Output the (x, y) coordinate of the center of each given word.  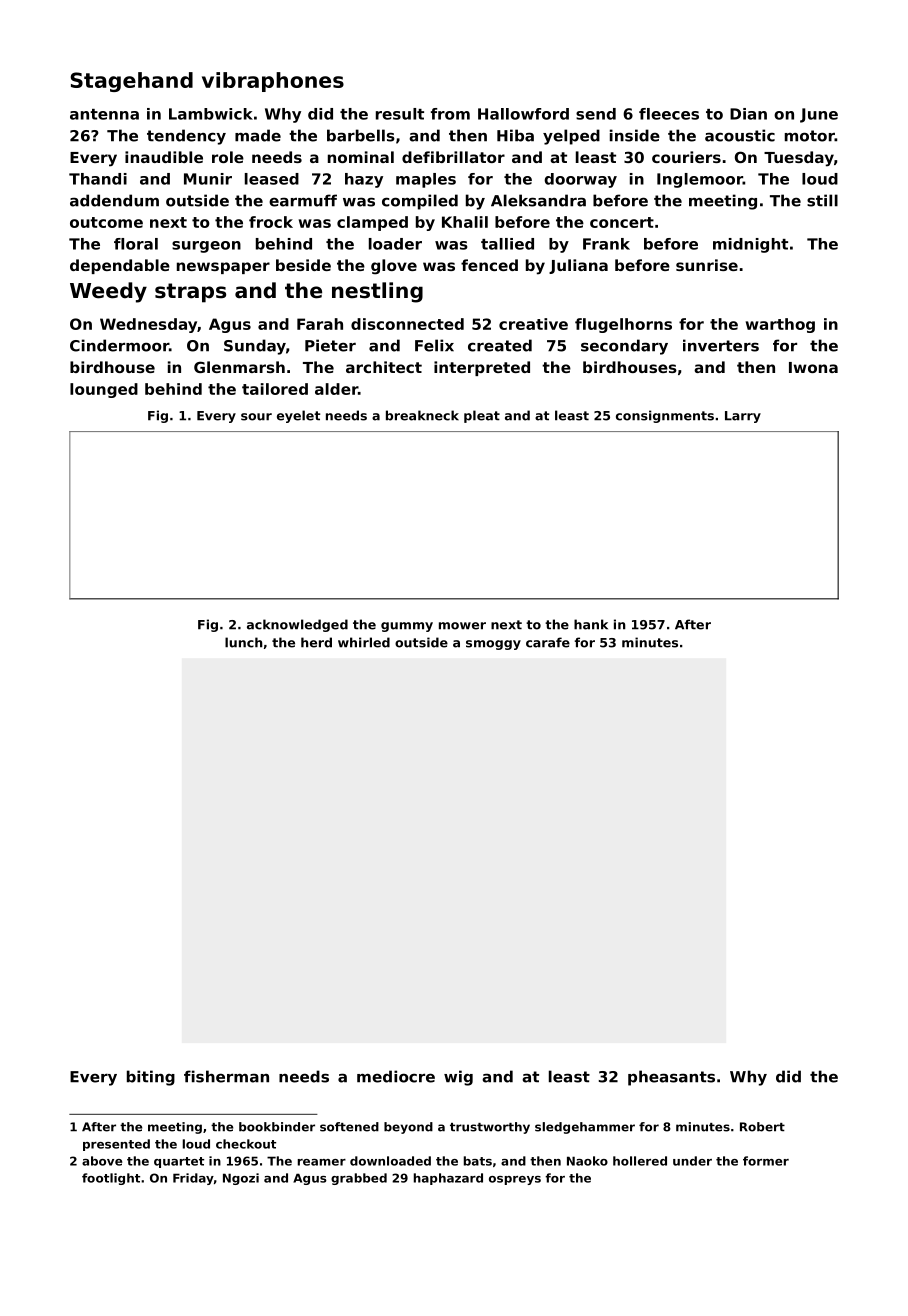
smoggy (493, 645)
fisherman (226, 1076)
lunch (244, 642)
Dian (748, 114)
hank (591, 624)
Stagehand (131, 82)
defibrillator (453, 157)
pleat (482, 416)
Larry (743, 417)
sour (256, 417)
